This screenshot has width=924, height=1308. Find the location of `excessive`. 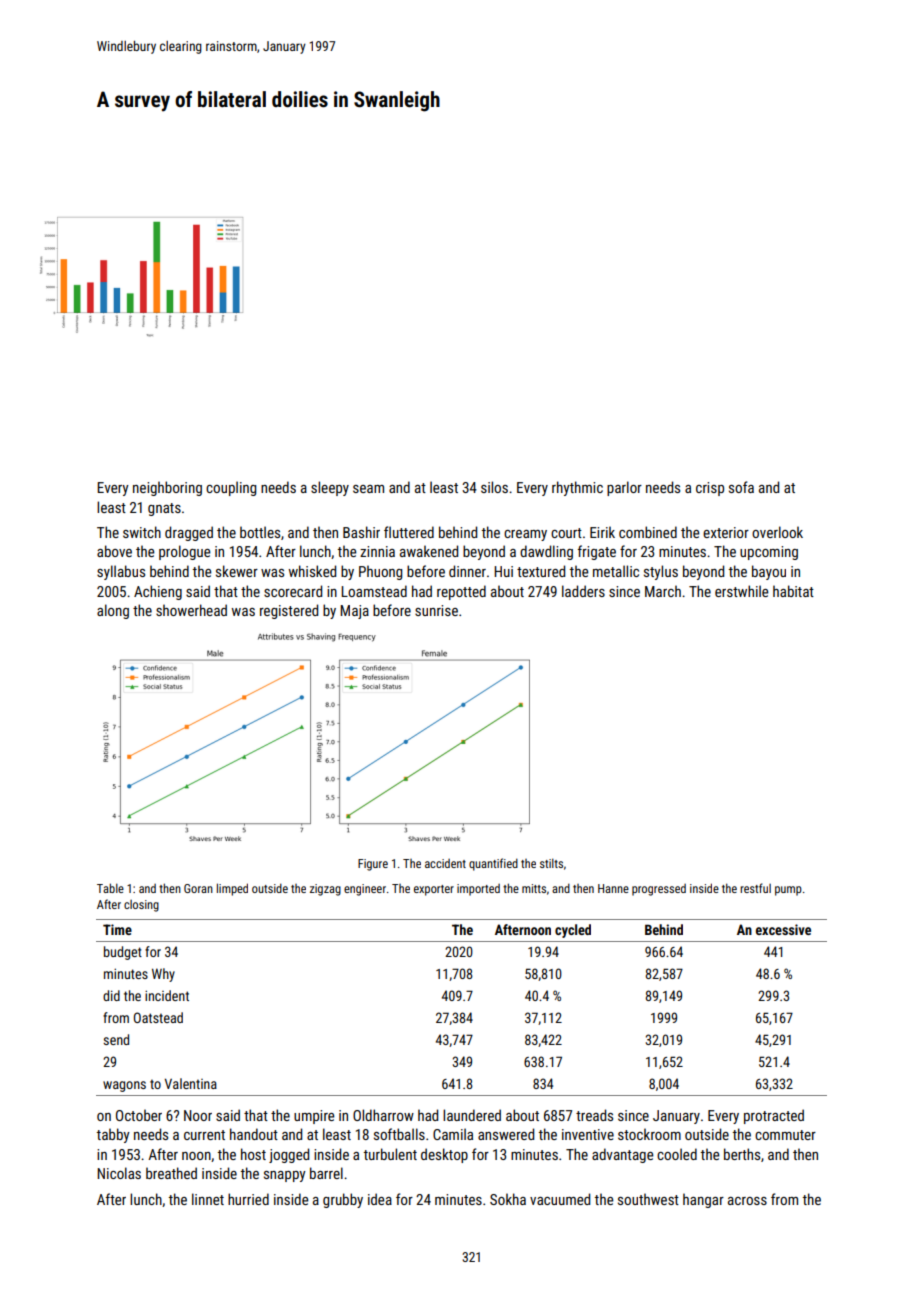

excessive is located at coordinates (783, 929).
